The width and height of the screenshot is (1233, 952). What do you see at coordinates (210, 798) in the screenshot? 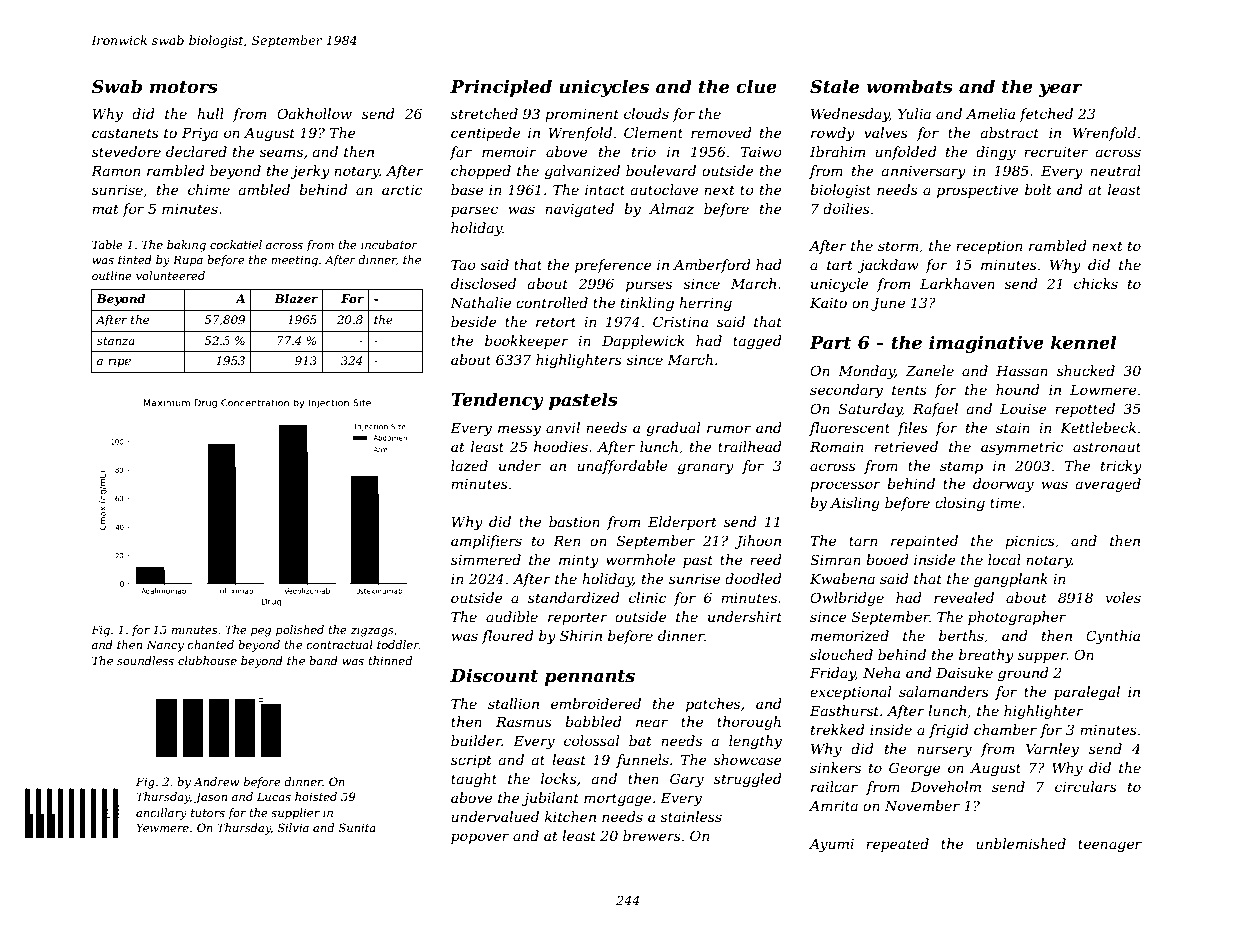
I see `Jason` at bounding box center [210, 798].
